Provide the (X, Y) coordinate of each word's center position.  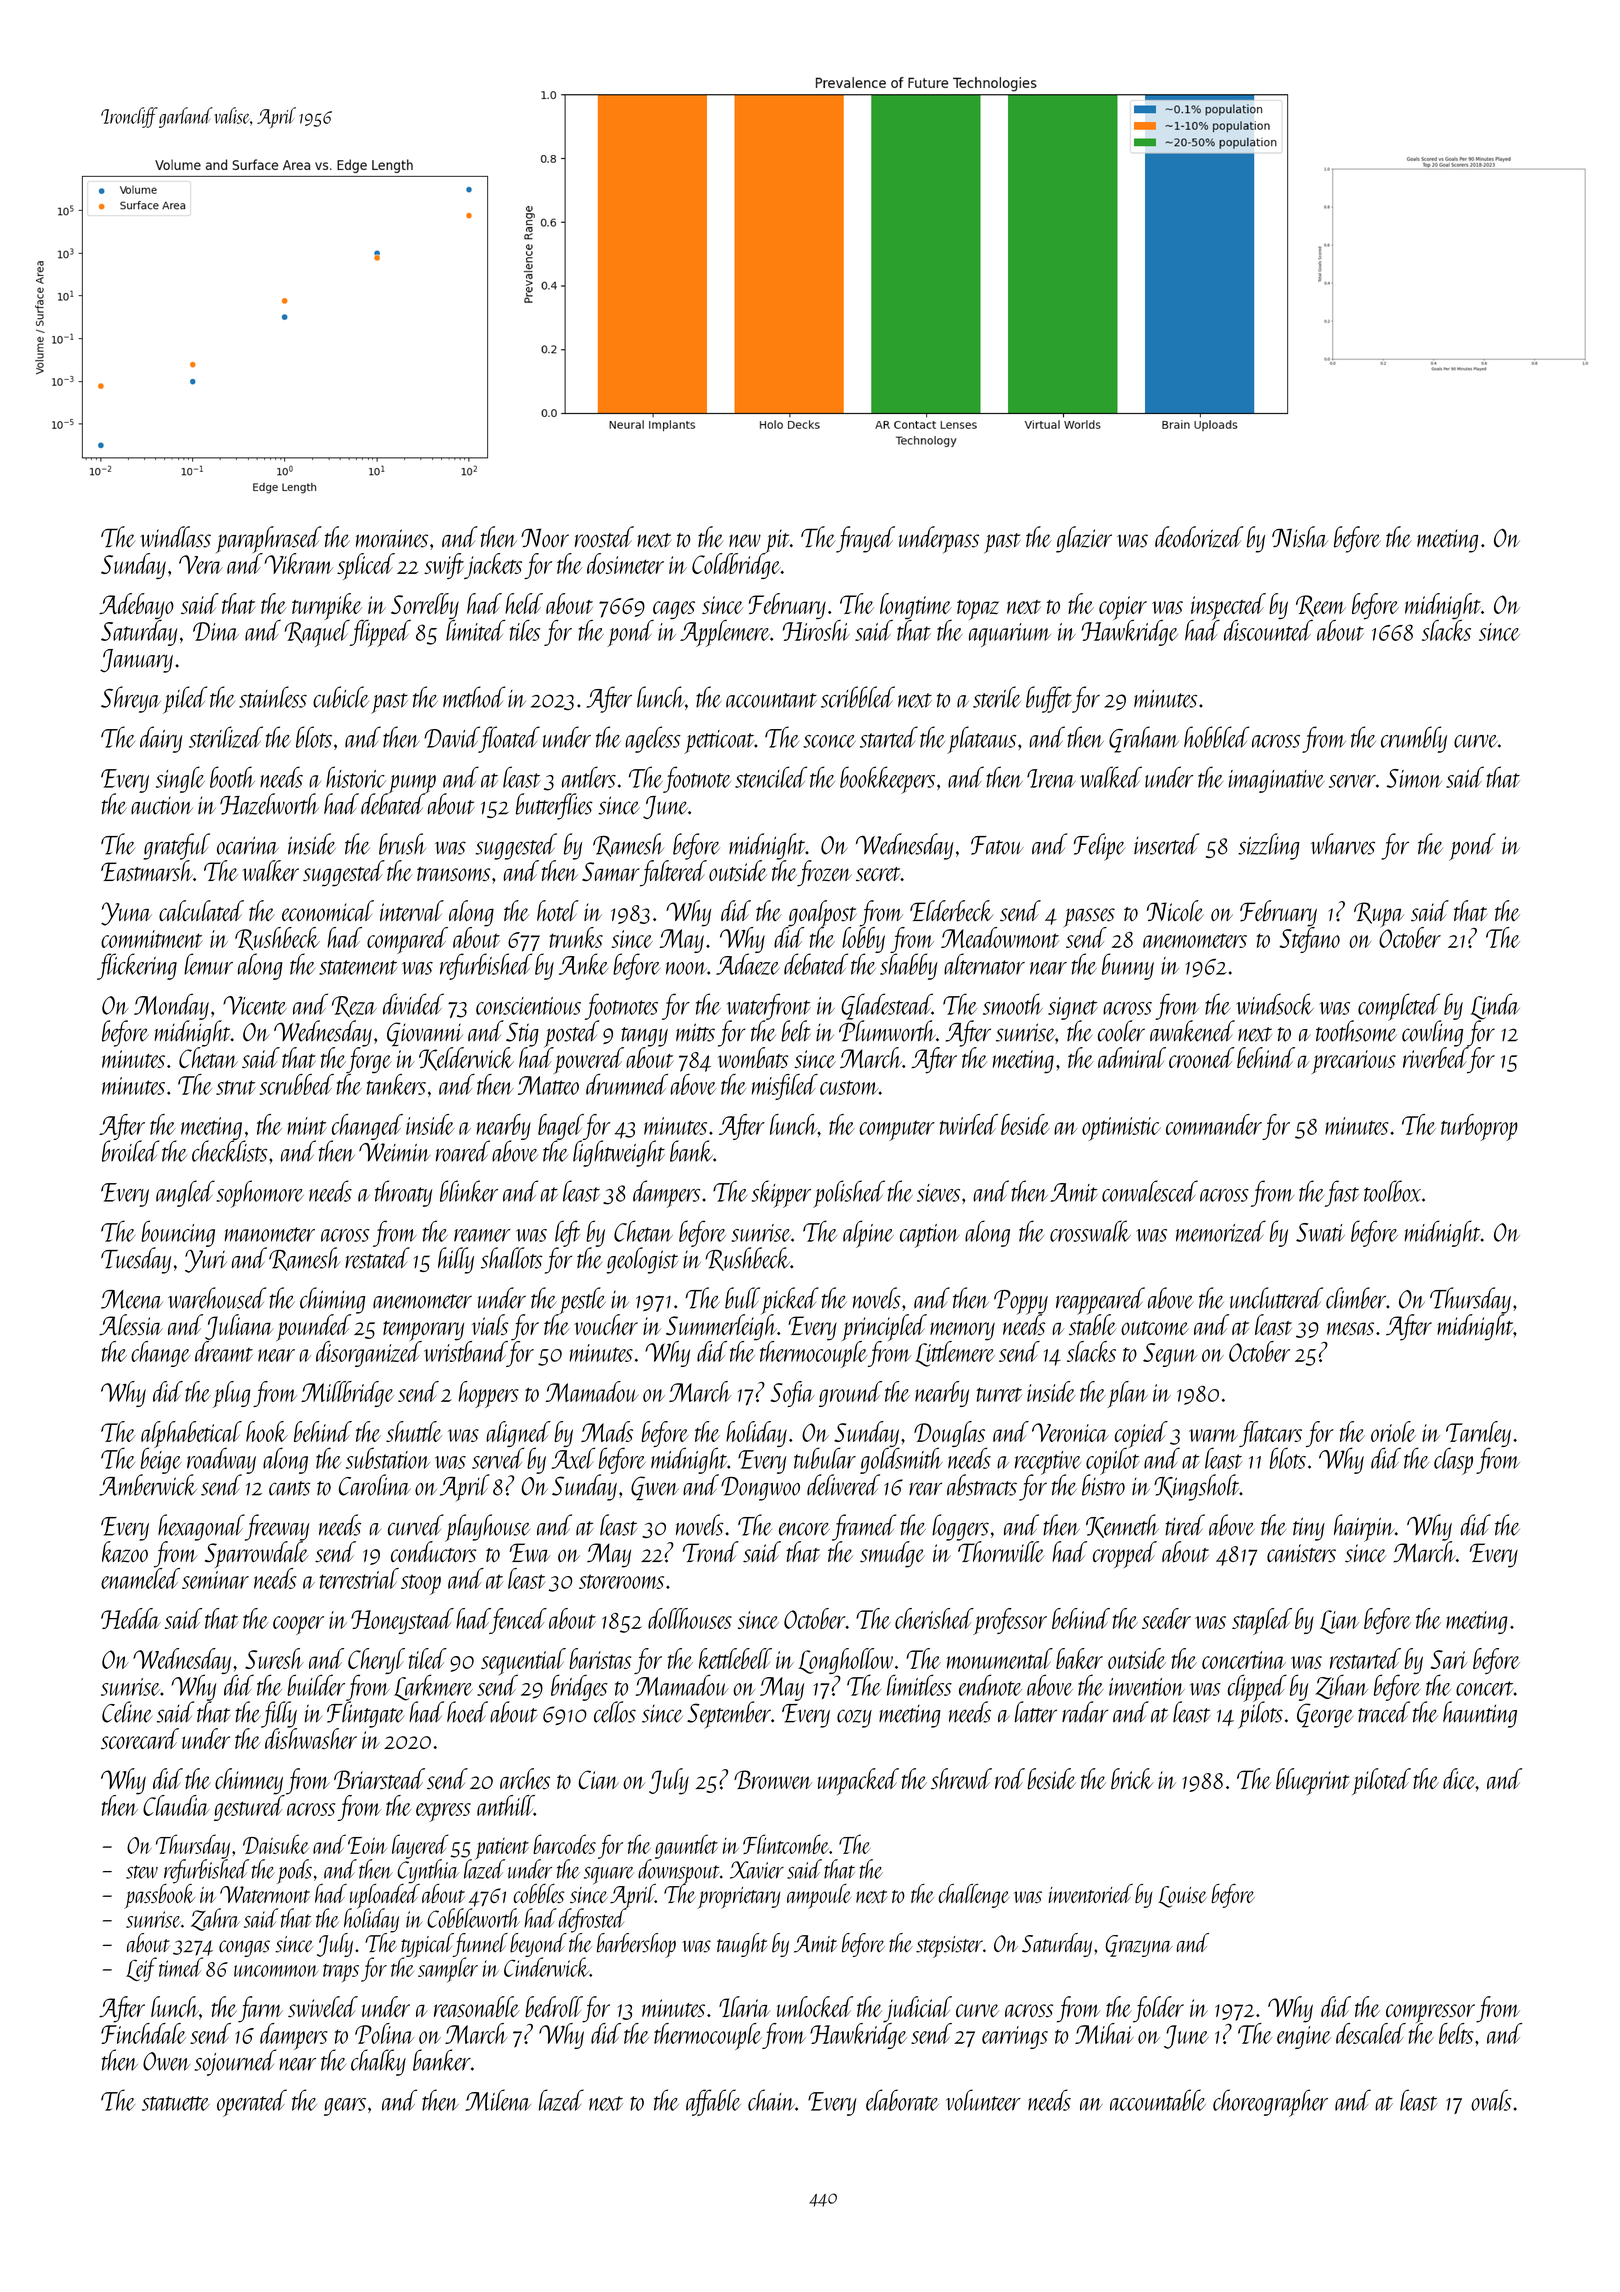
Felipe (1099, 847)
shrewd (961, 1779)
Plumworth (887, 1031)
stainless (273, 697)
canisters (1301, 1553)
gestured (249, 1808)
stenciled (771, 777)
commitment (152, 939)
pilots (1260, 1715)
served (498, 1458)
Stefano (1309, 940)
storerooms (621, 1581)
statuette (176, 2103)
